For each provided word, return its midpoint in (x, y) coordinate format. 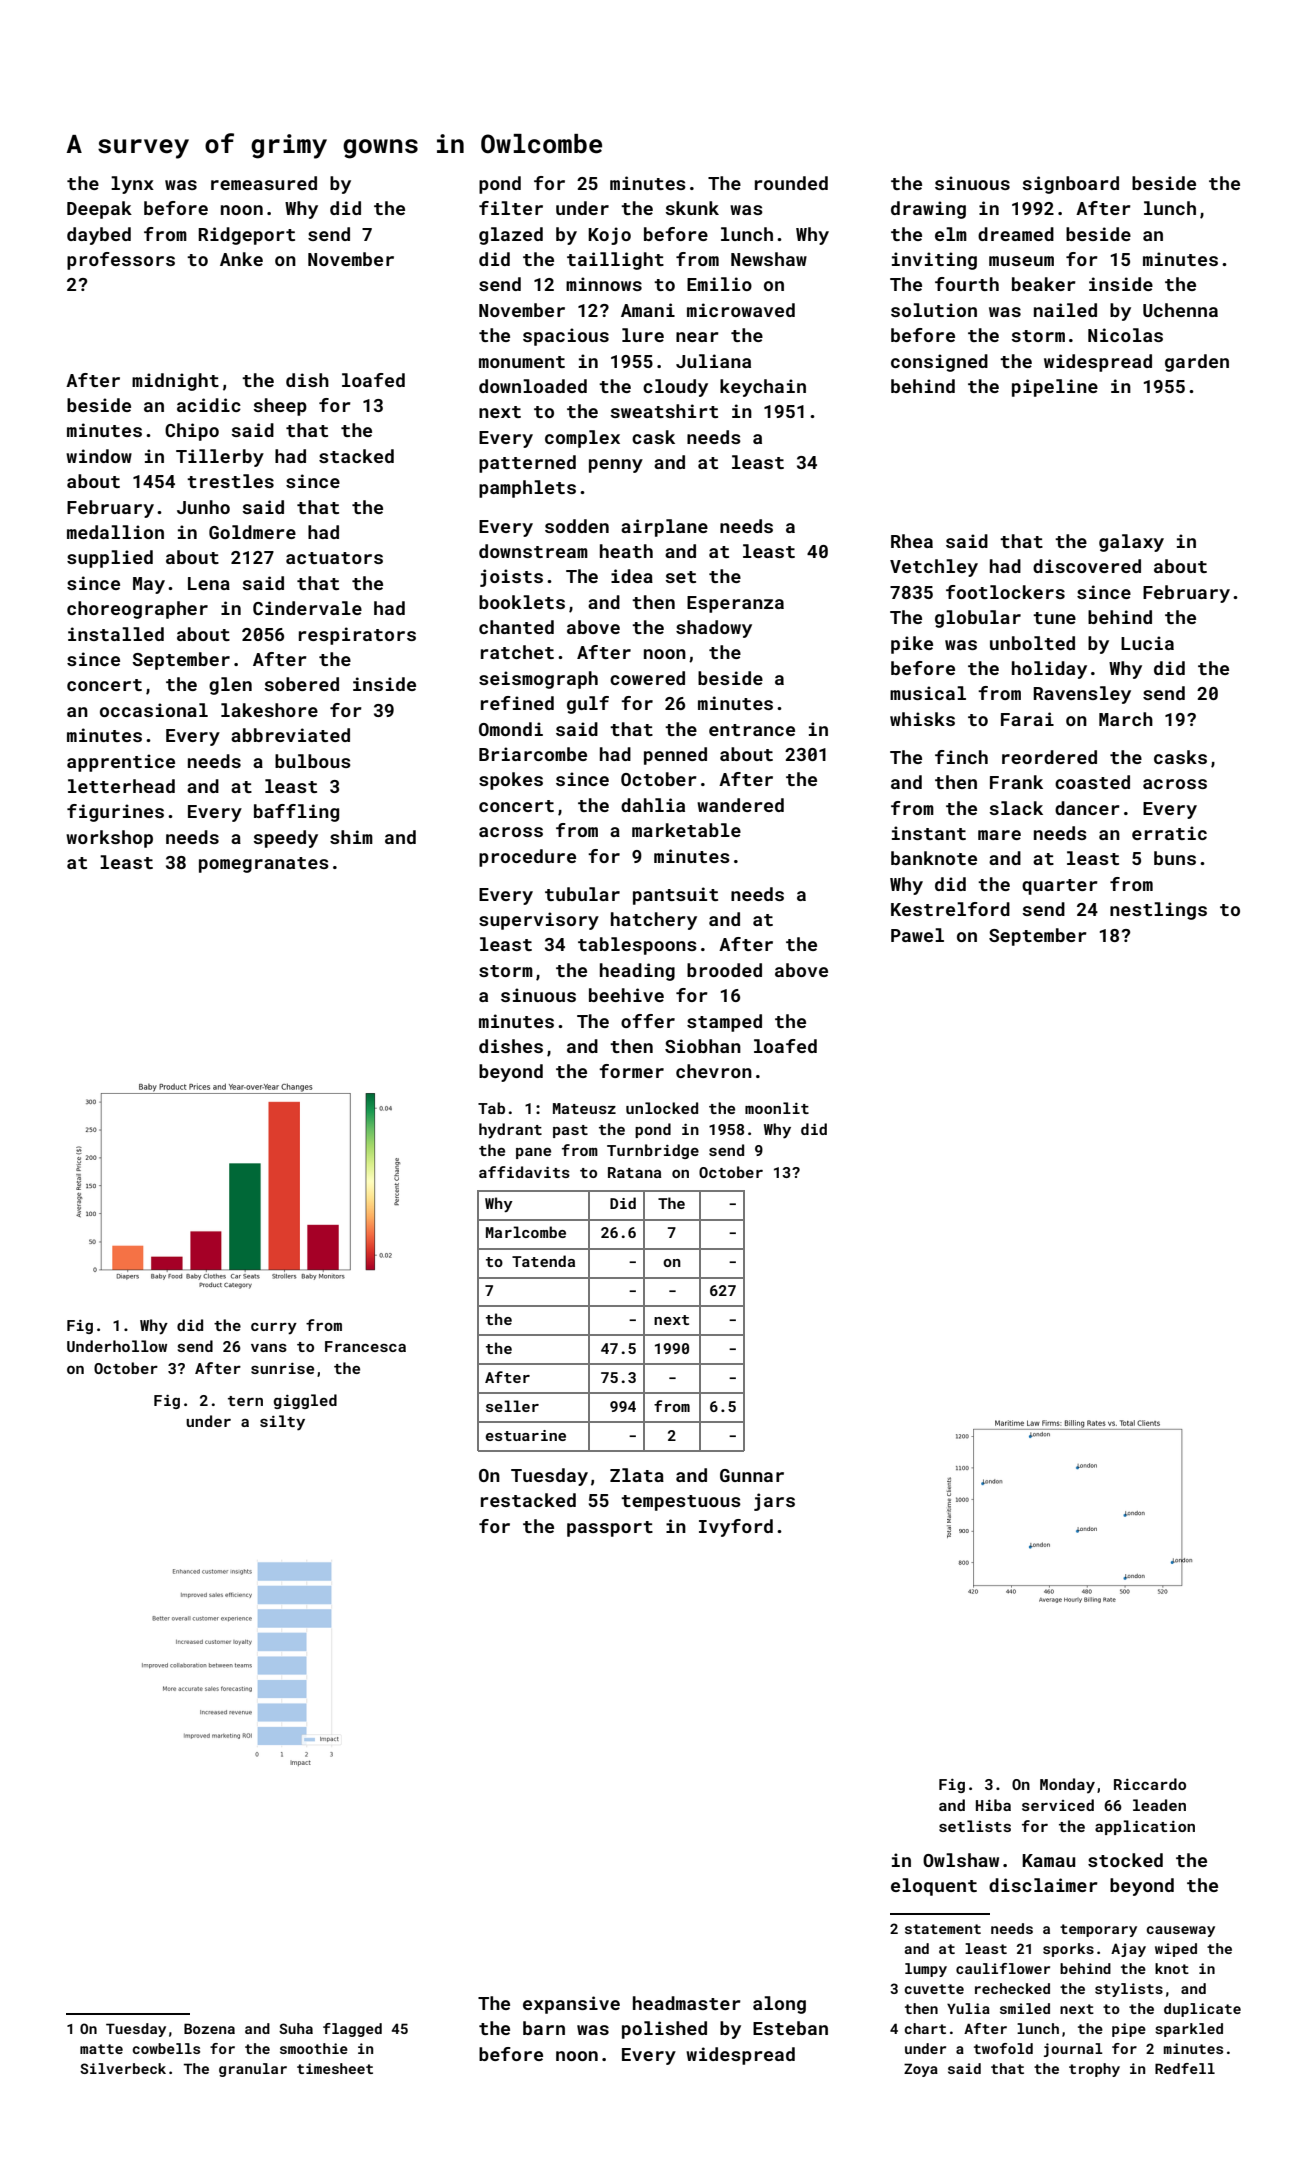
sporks (1068, 1950)
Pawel (917, 935)
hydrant (510, 1131)
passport (610, 1529)
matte (101, 2049)
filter (511, 208)
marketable (686, 830)
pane (533, 1153)
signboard (1071, 185)
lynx (132, 185)
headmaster (687, 2003)
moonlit (777, 1108)
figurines (115, 813)
